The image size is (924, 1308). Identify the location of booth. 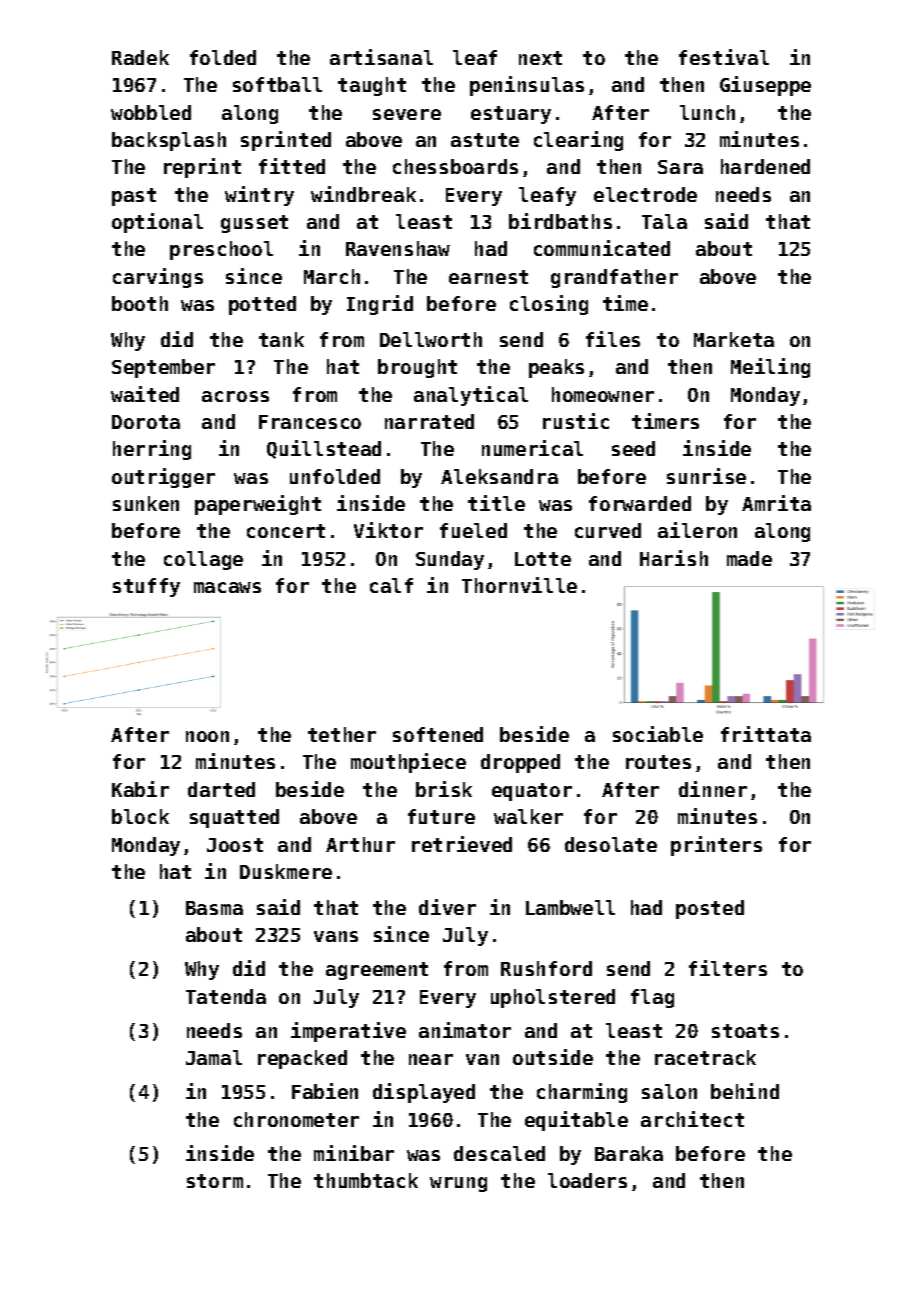
(140, 303).
